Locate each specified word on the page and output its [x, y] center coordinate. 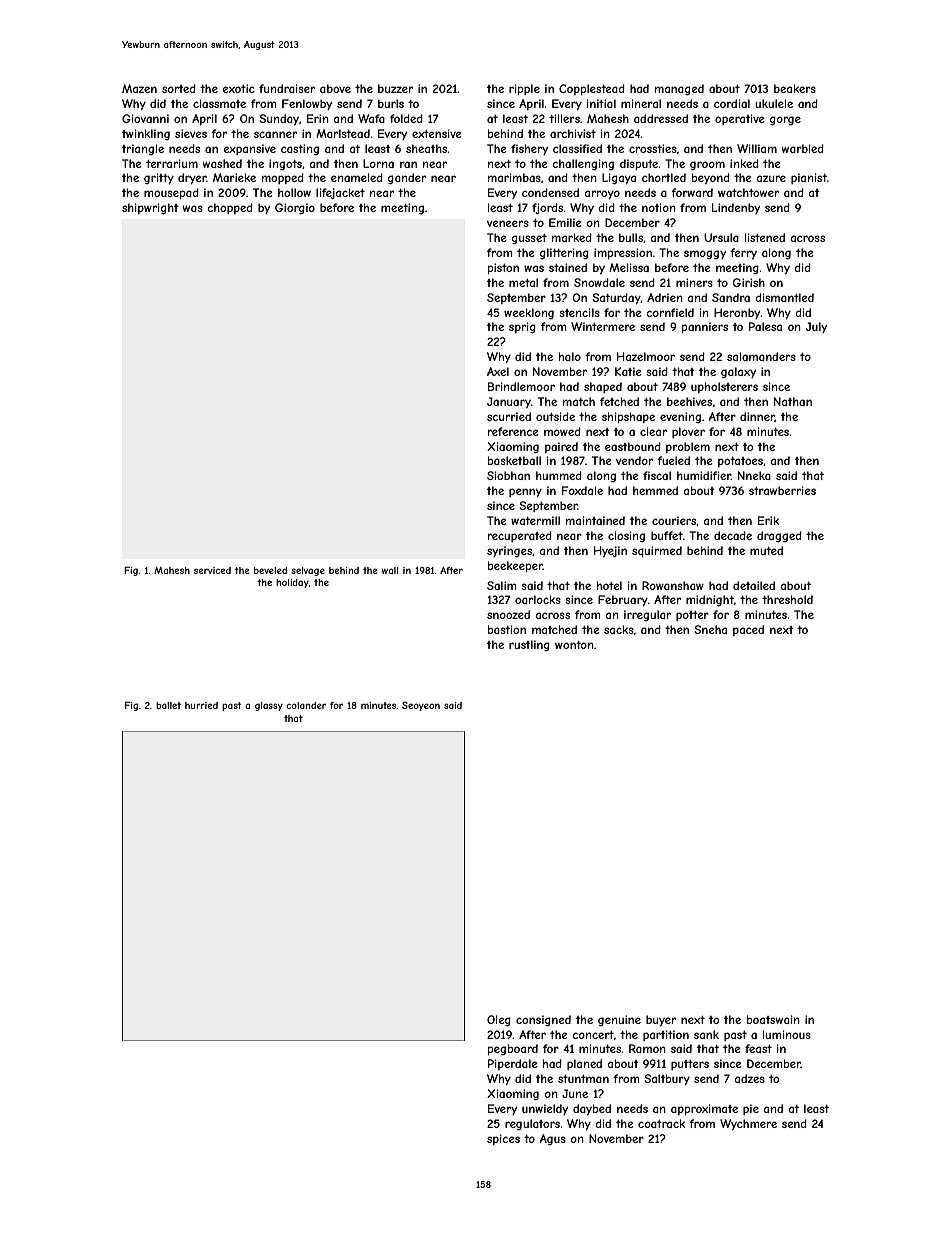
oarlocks [538, 599]
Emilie [565, 222]
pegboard [513, 1049]
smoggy [705, 254]
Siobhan [508, 475]
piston [503, 268]
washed [222, 163]
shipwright [150, 208]
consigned [543, 1020]
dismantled [784, 297]
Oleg [499, 1020]
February [623, 600]
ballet [168, 705]
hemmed [655, 490]
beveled [270, 570]
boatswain [773, 1019]
